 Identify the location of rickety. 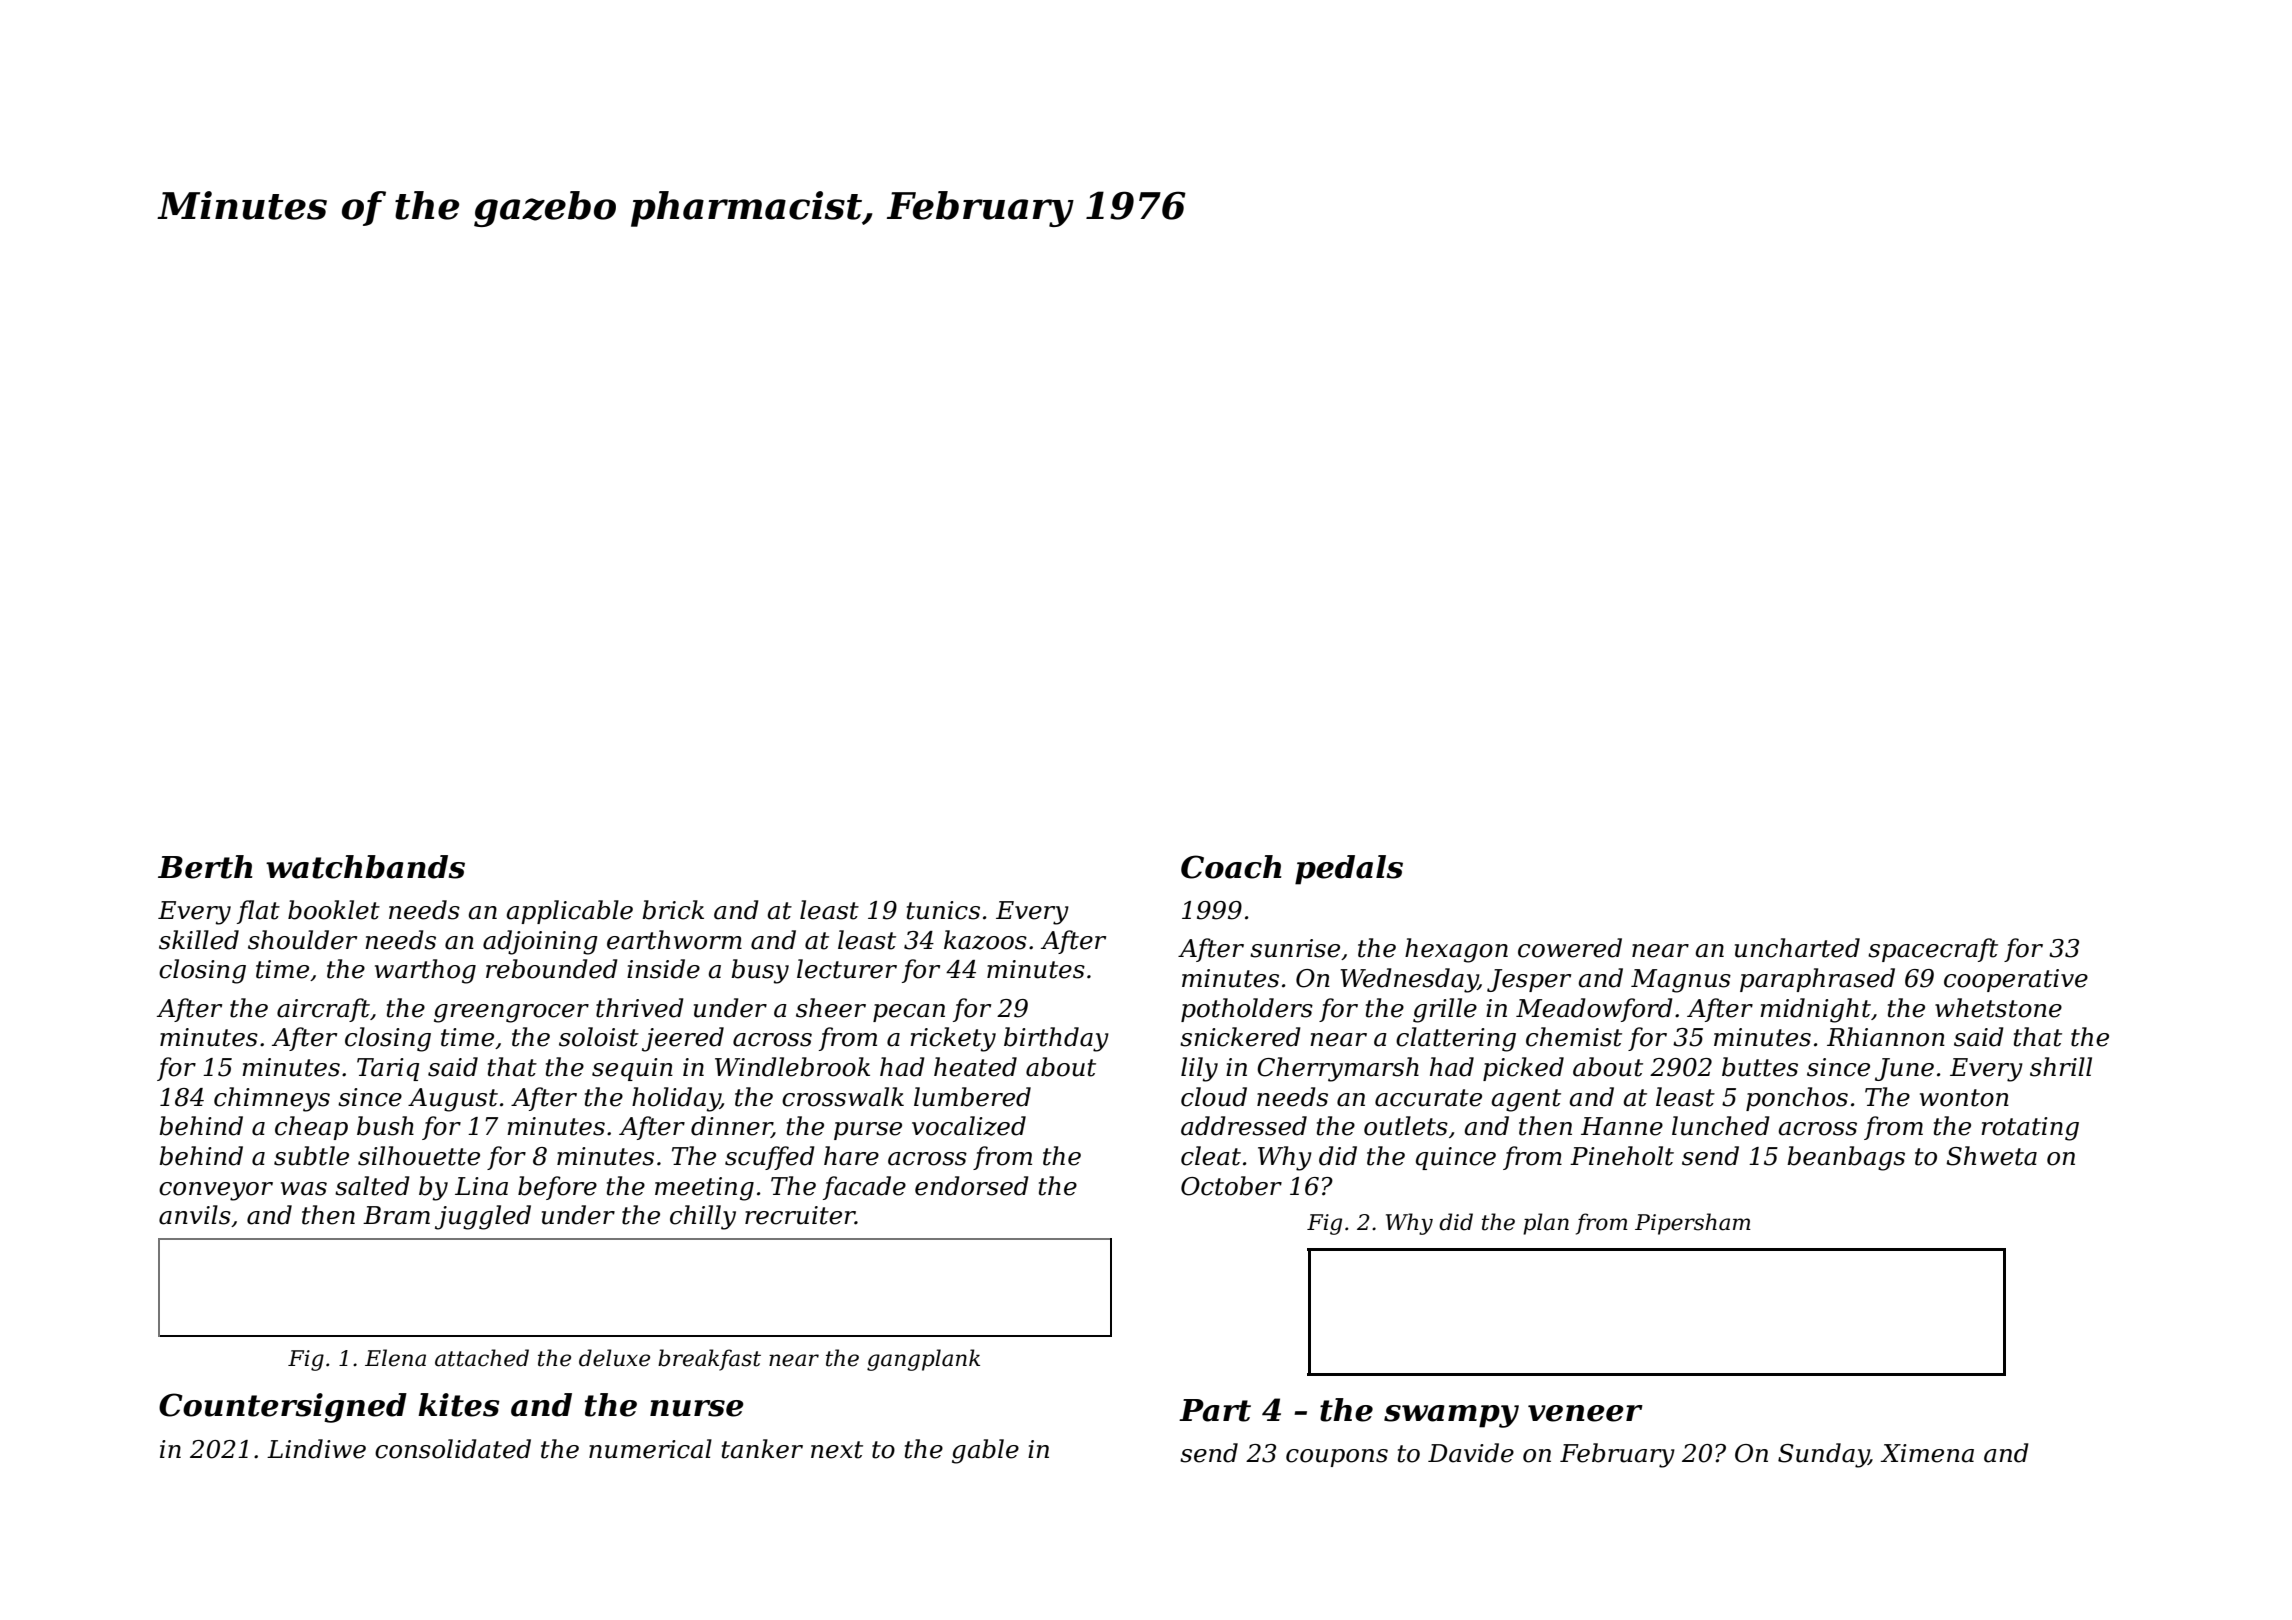
(953, 1039).
